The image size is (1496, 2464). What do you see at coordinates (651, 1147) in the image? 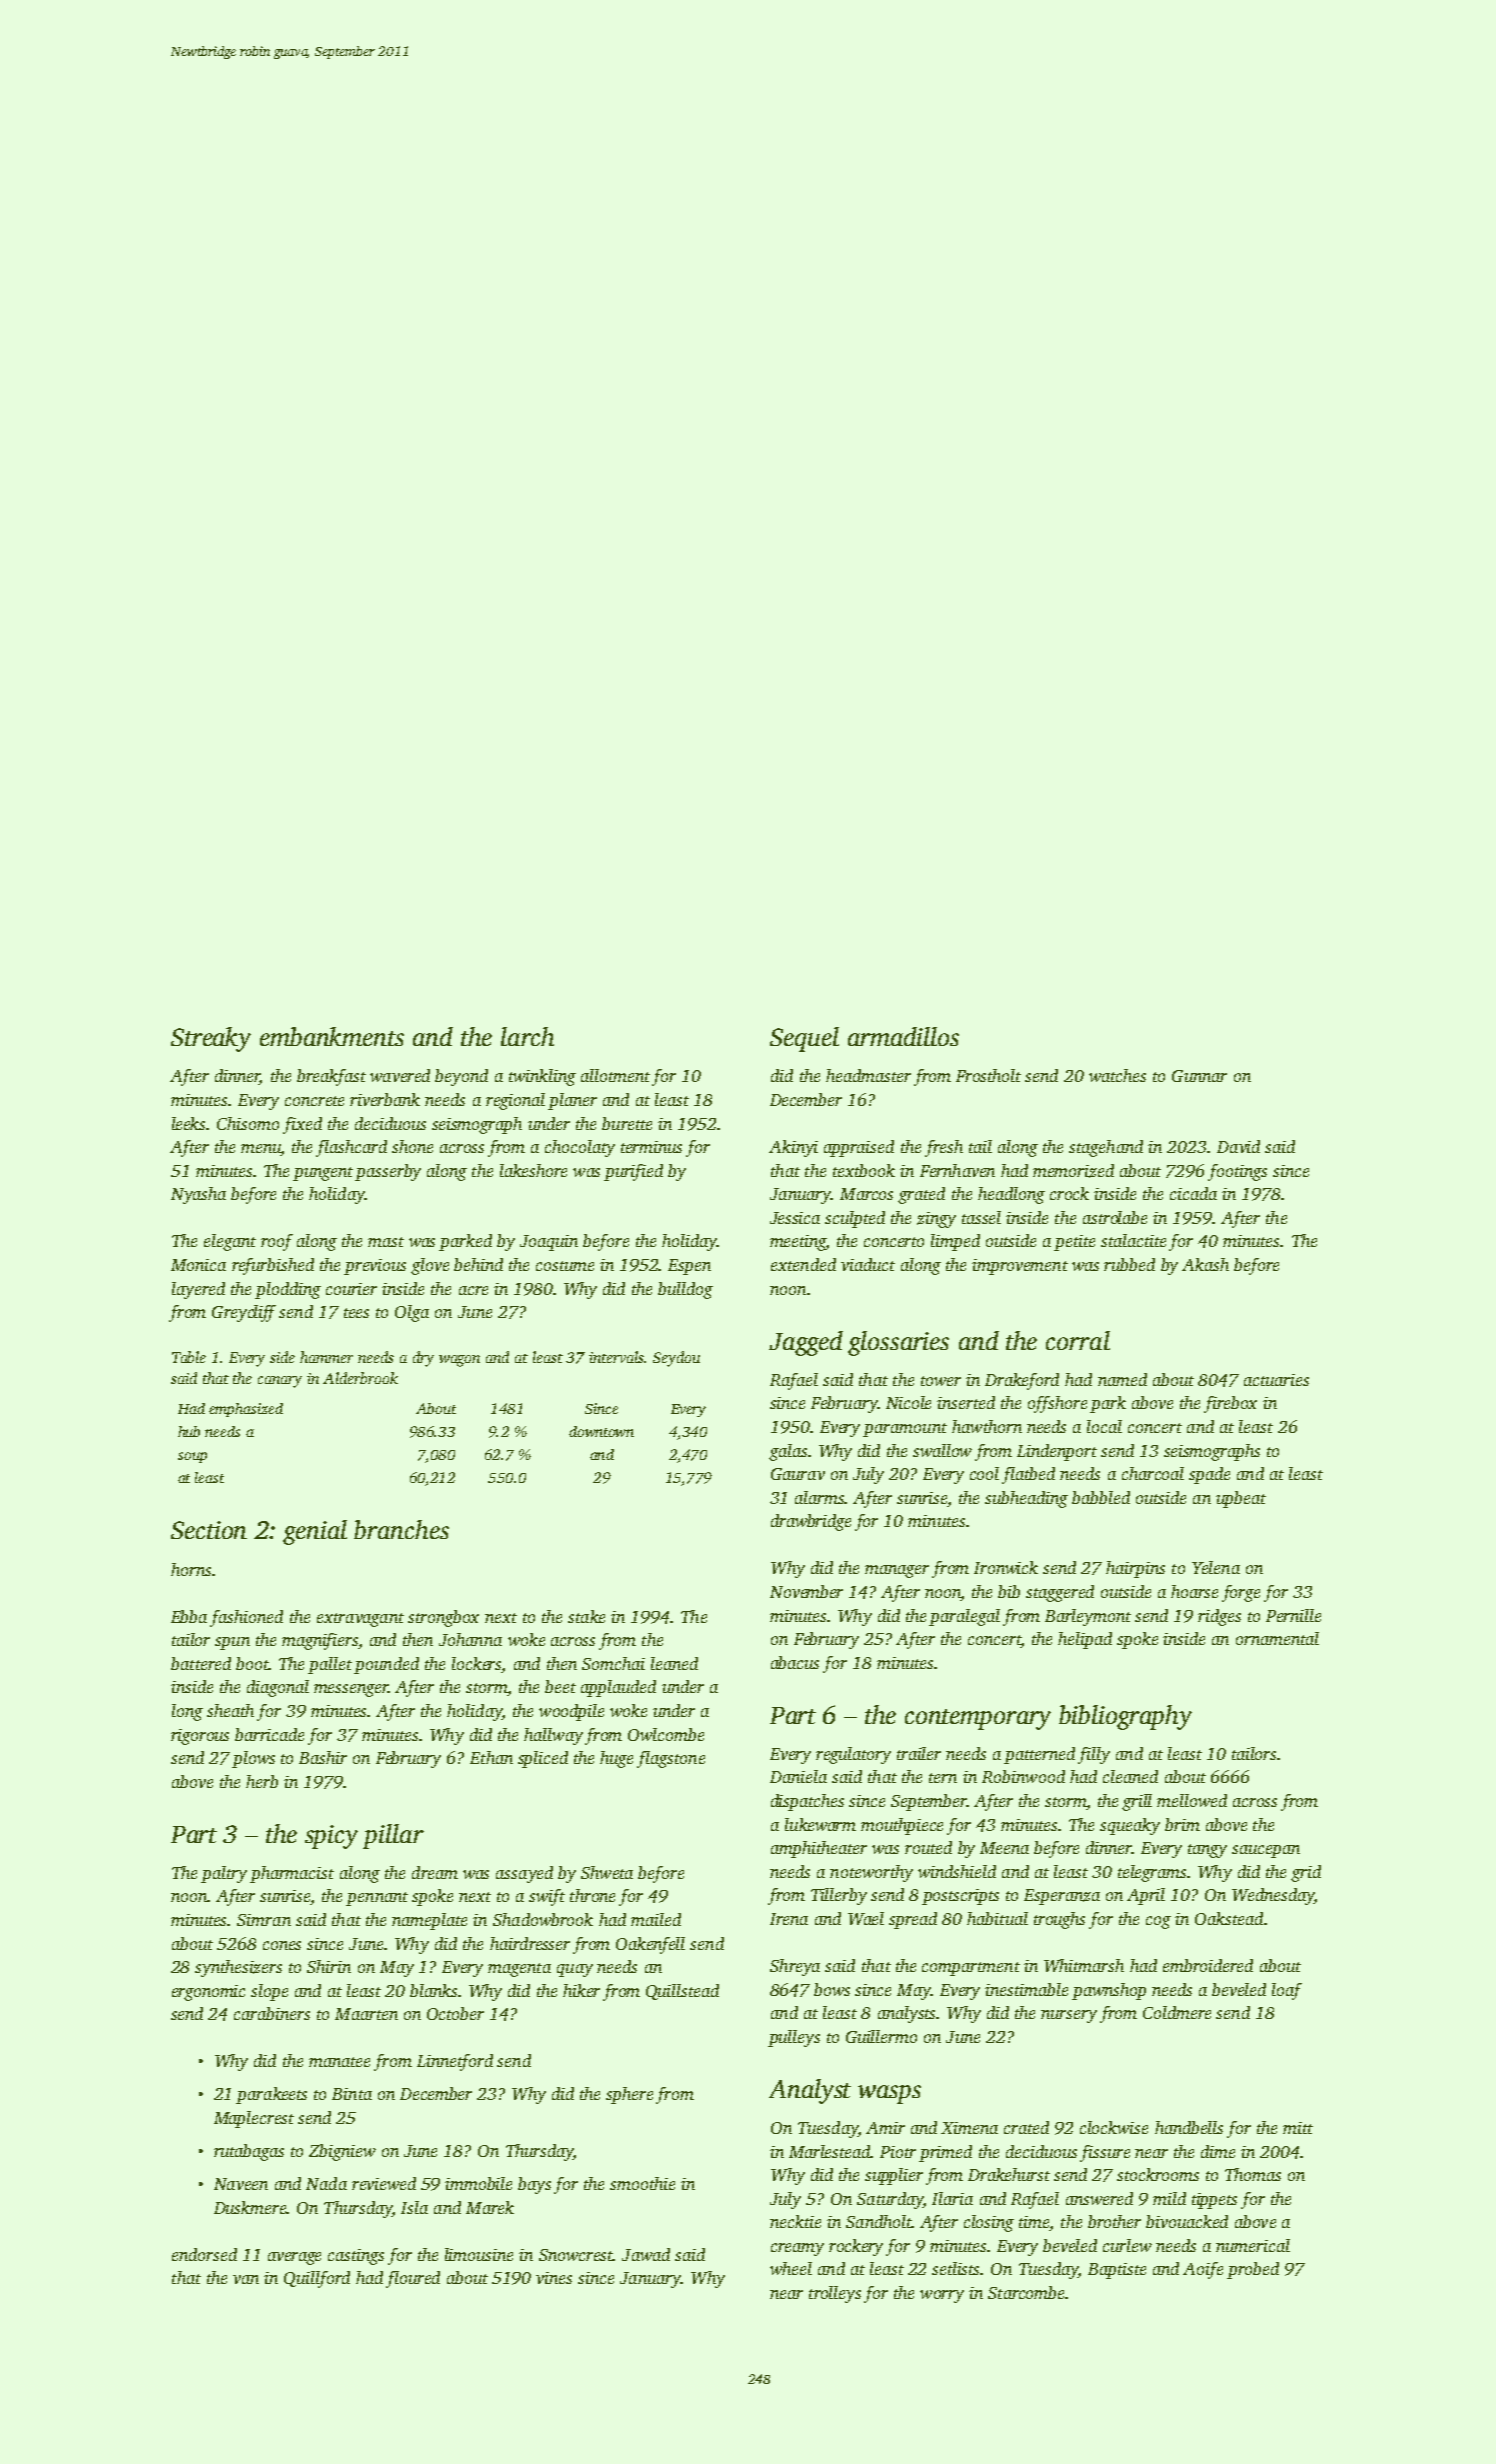
I see `terminus` at bounding box center [651, 1147].
